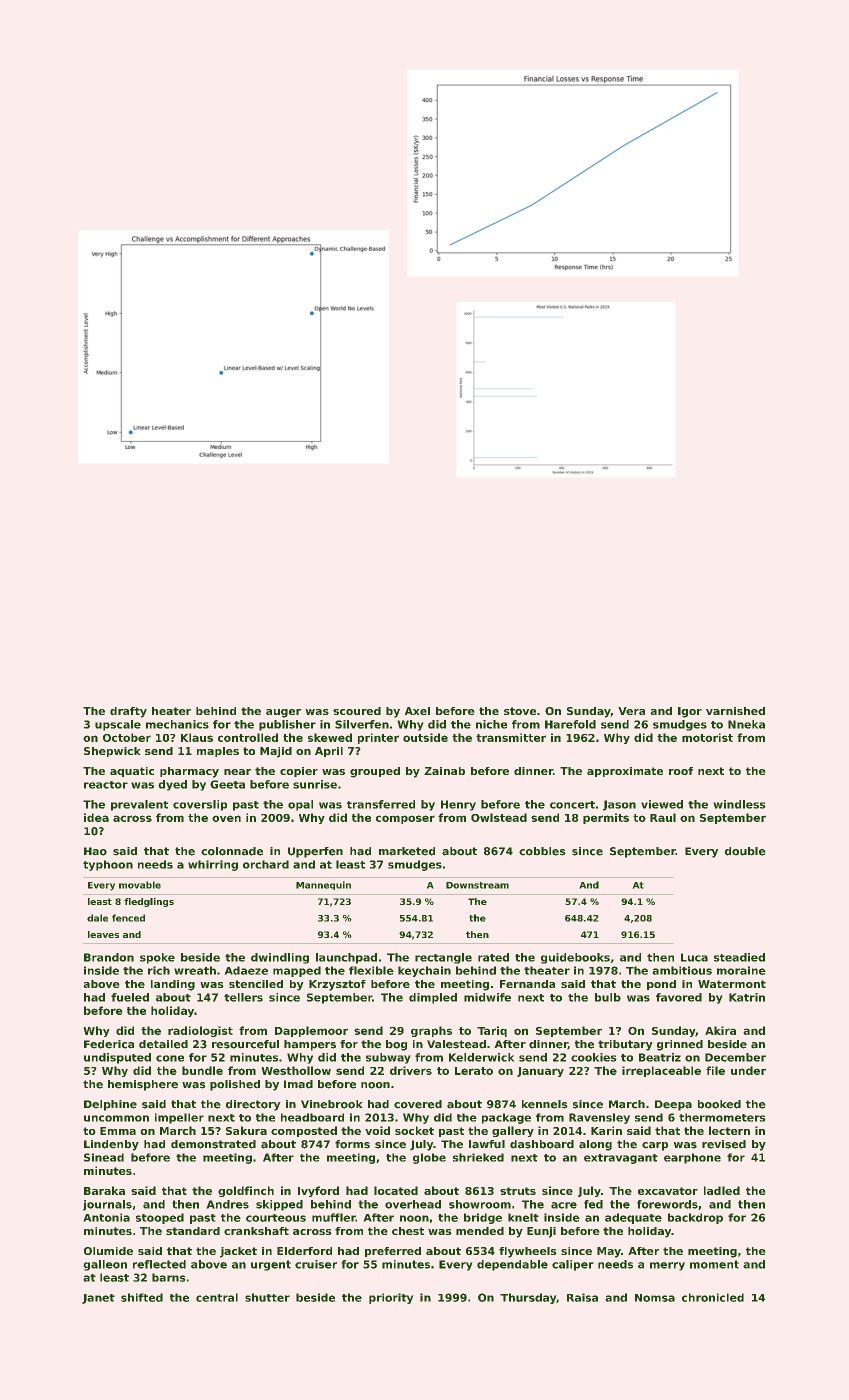 This image has width=849, height=1400. Describe the element at coordinates (714, 1264) in the image. I see `moment` at that location.
